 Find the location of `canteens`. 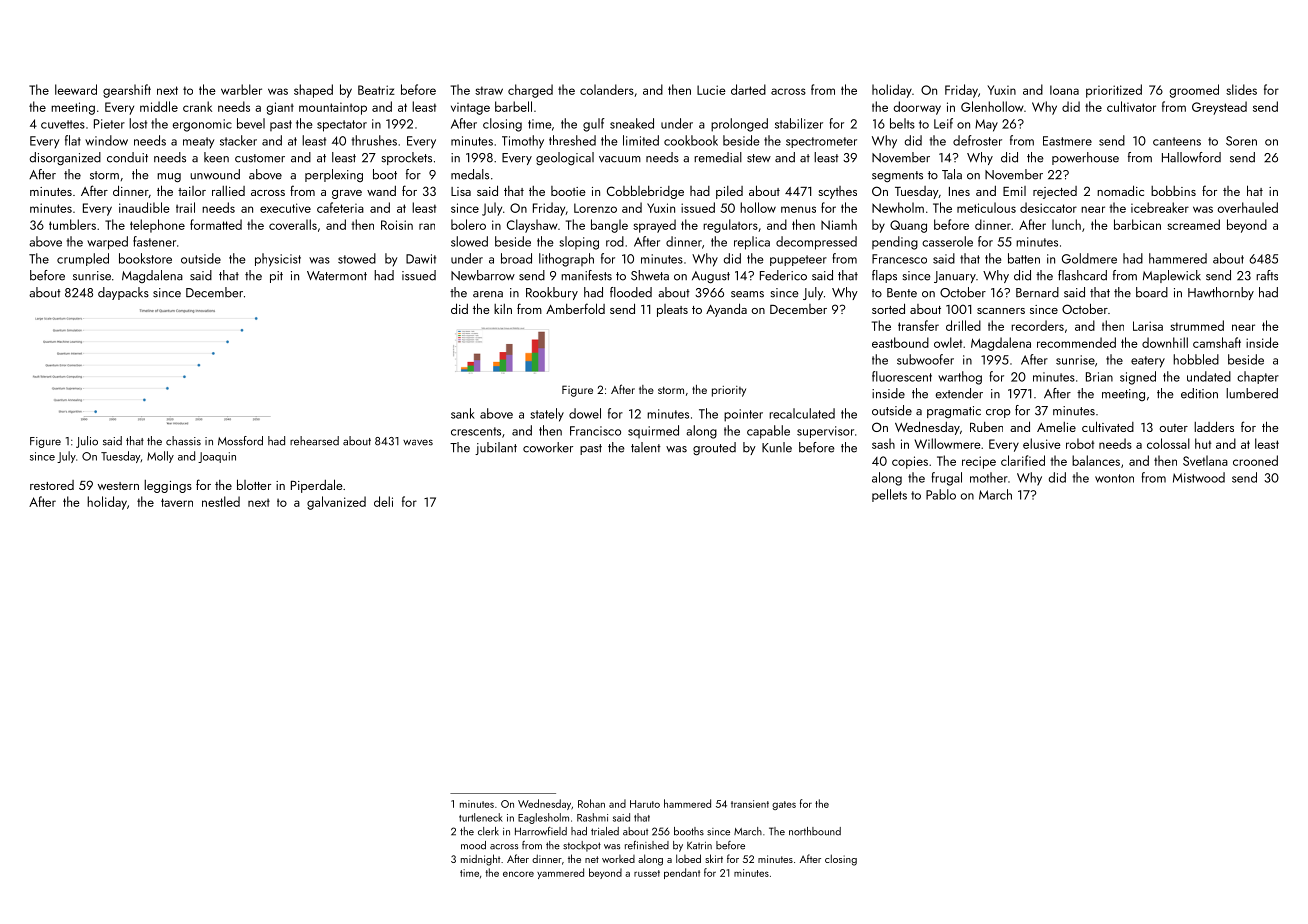

canteens is located at coordinates (1177, 141).
